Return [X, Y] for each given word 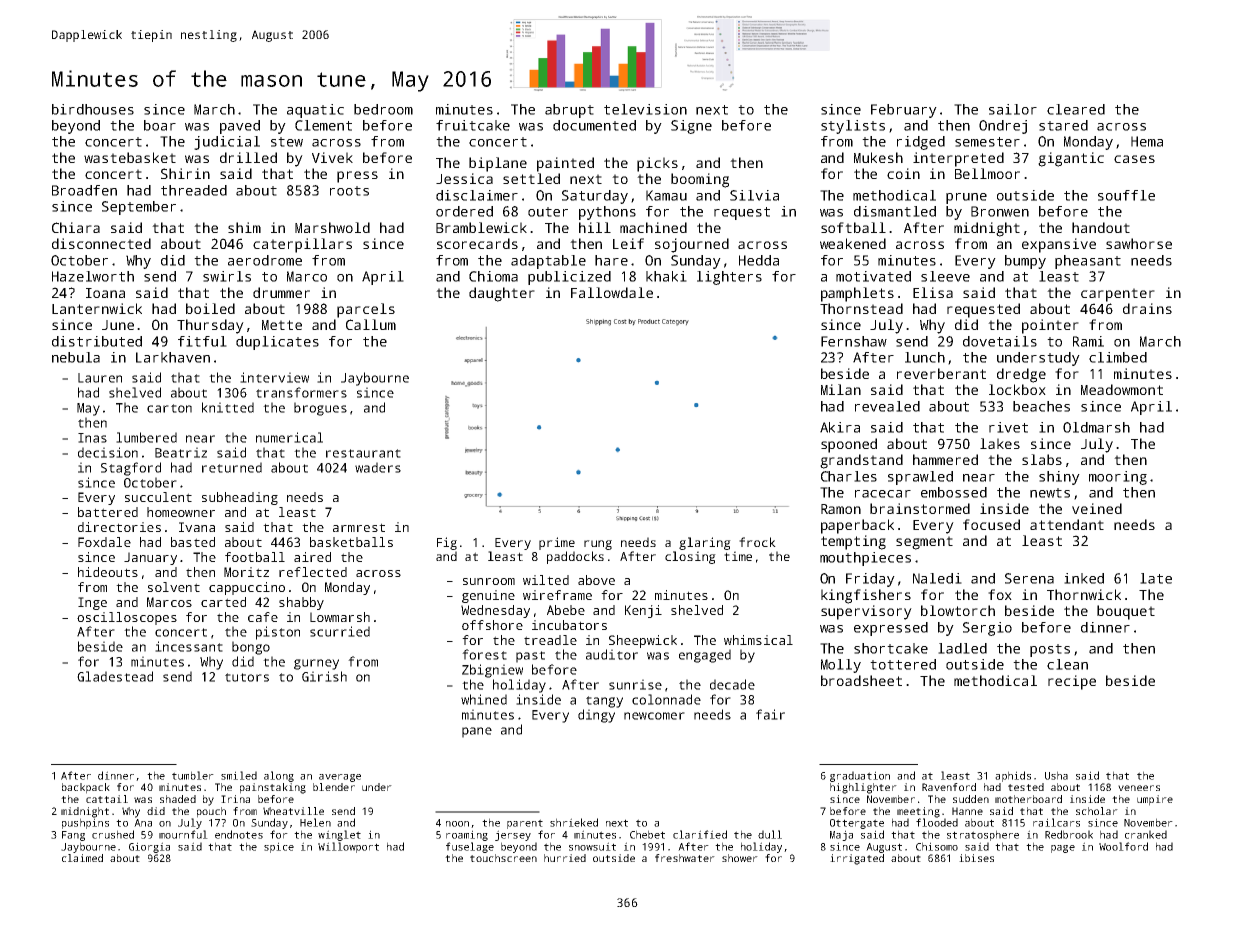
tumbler [193, 775]
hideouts [108, 572]
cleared [1076, 109]
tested [1026, 787]
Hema [1147, 141]
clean [1067, 664]
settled [531, 178]
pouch [211, 812]
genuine [488, 596]
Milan [841, 389]
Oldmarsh [1096, 427]
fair [770, 714]
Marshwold [332, 227]
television [645, 109]
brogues [320, 409]
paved [240, 127]
